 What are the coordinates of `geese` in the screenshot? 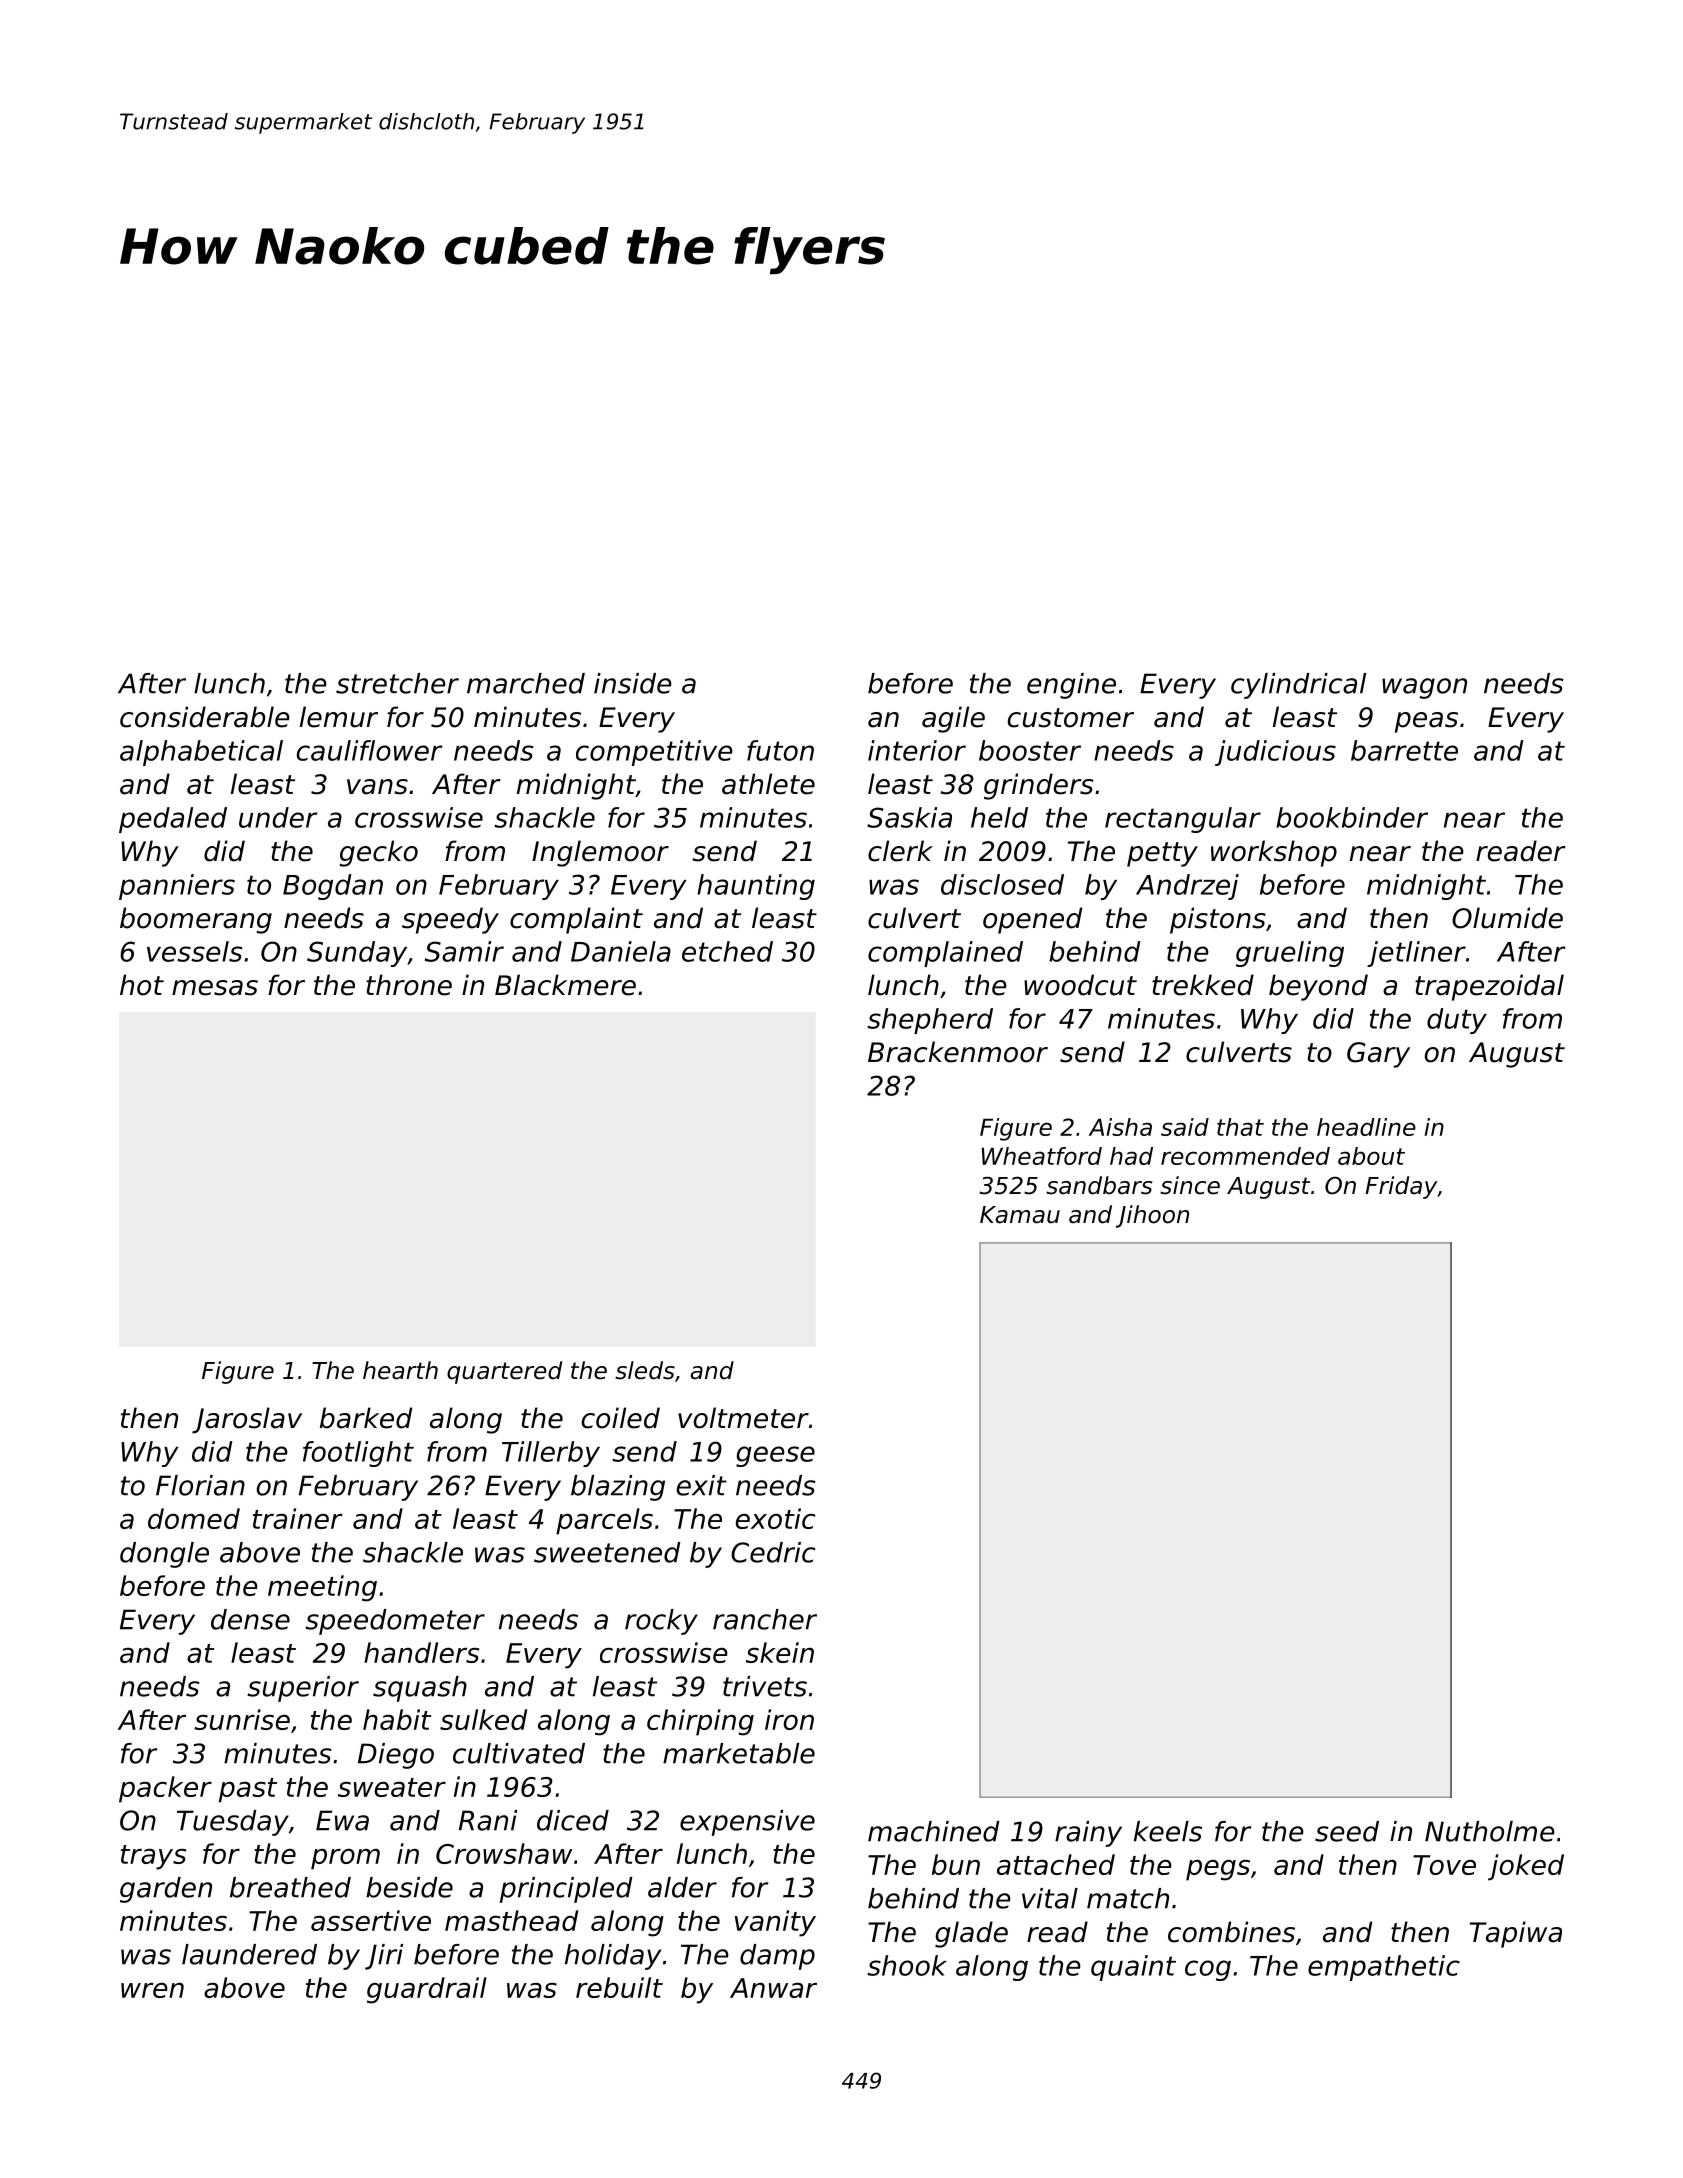 It's located at (775, 1456).
